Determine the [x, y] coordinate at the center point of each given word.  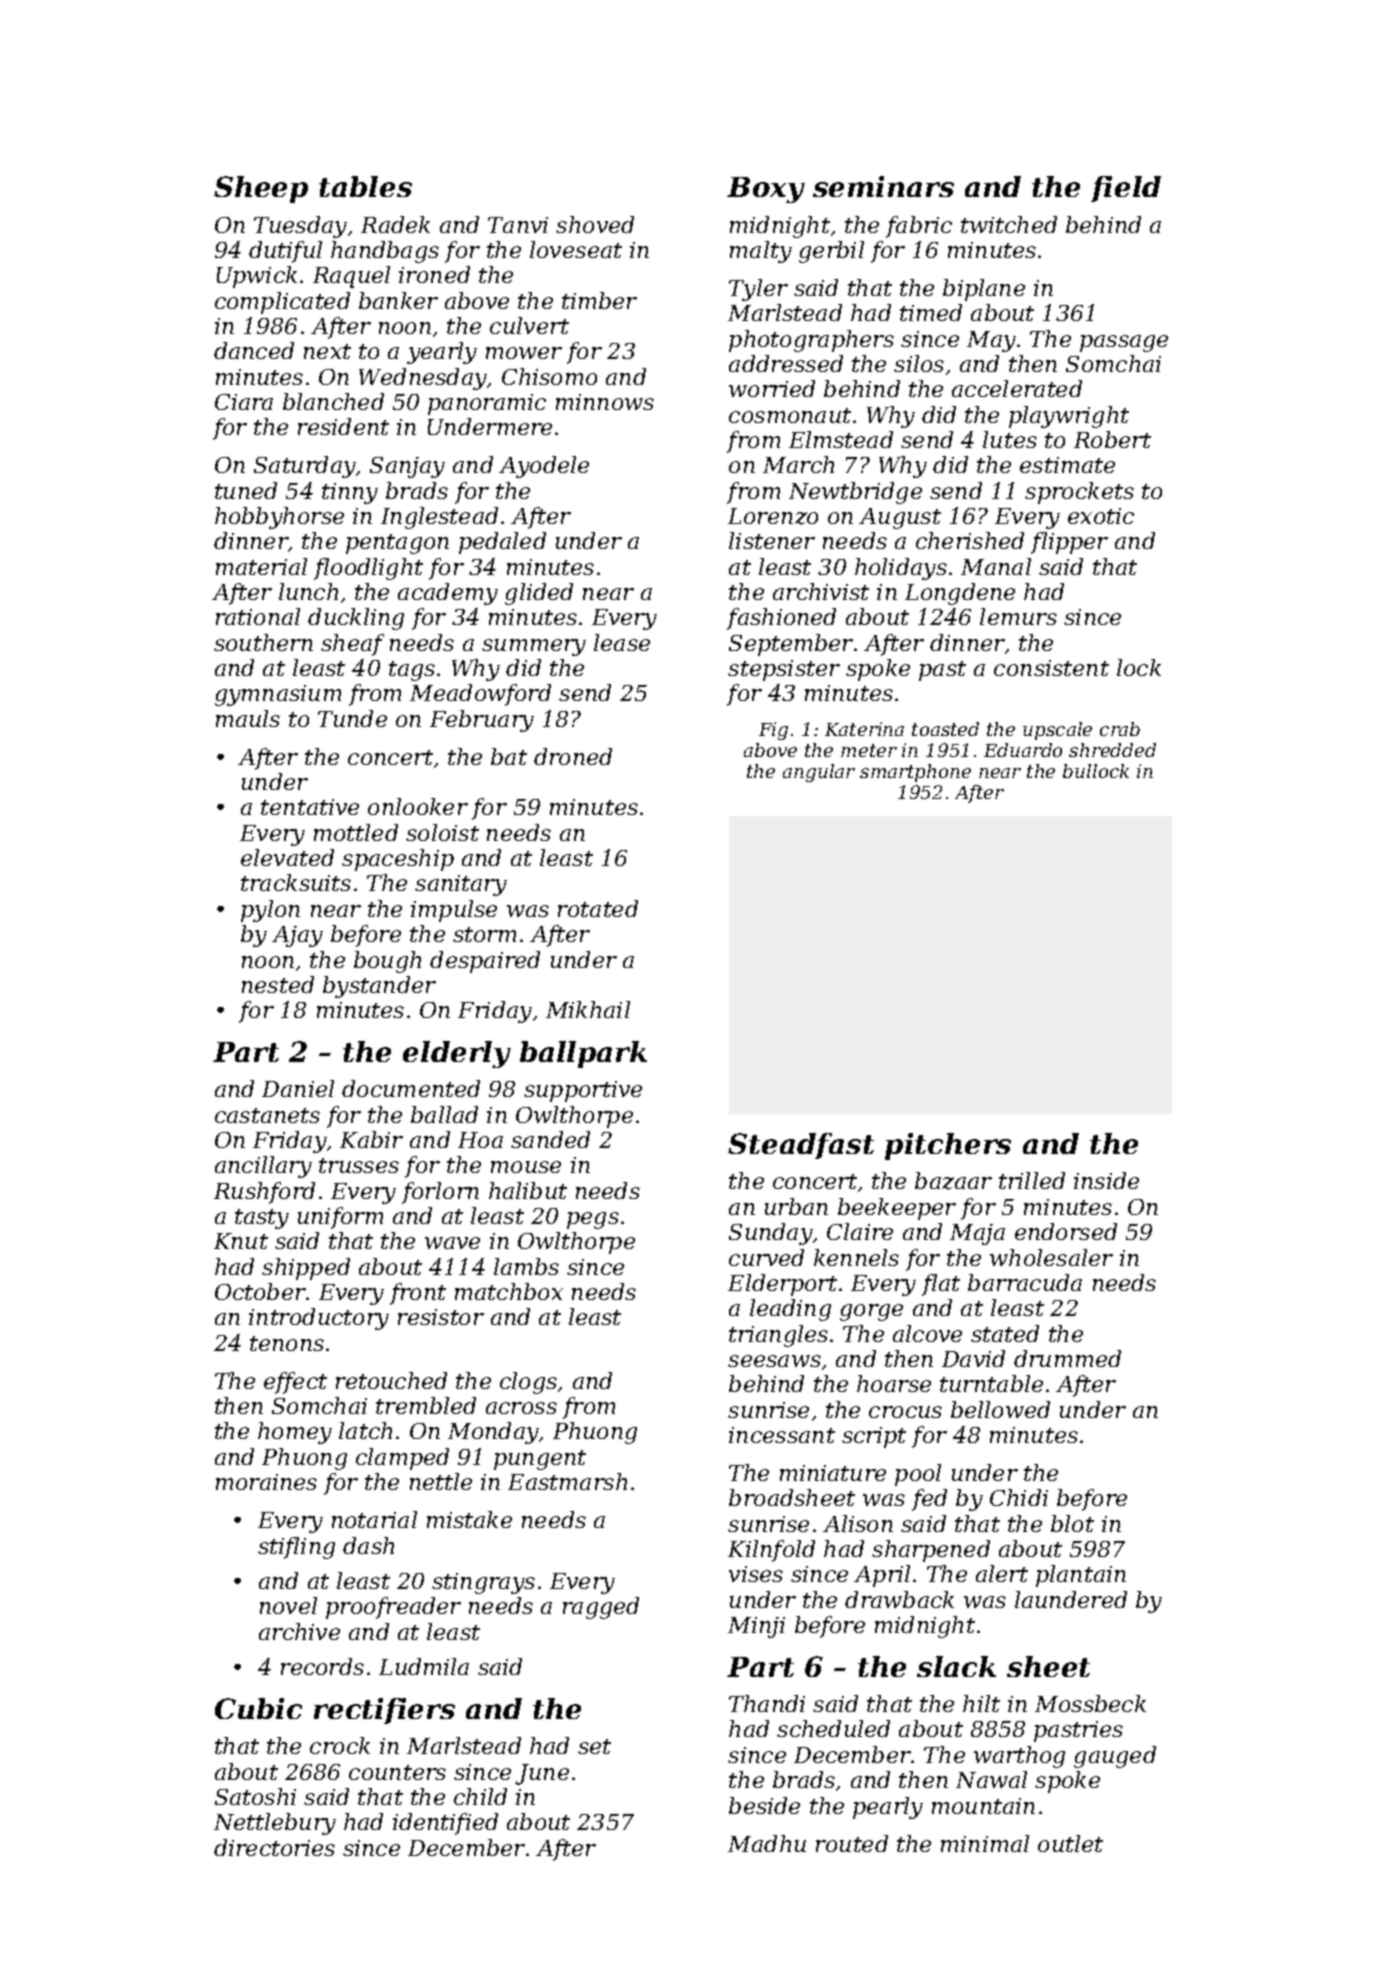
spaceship [398, 860]
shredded [1112, 750]
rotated [598, 908]
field [1126, 189]
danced [254, 350]
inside [1106, 1180]
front [418, 1294]
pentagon [397, 544]
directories [274, 1847]
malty [761, 252]
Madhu [767, 1843]
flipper [1069, 543]
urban [796, 1206]
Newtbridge [855, 493]
